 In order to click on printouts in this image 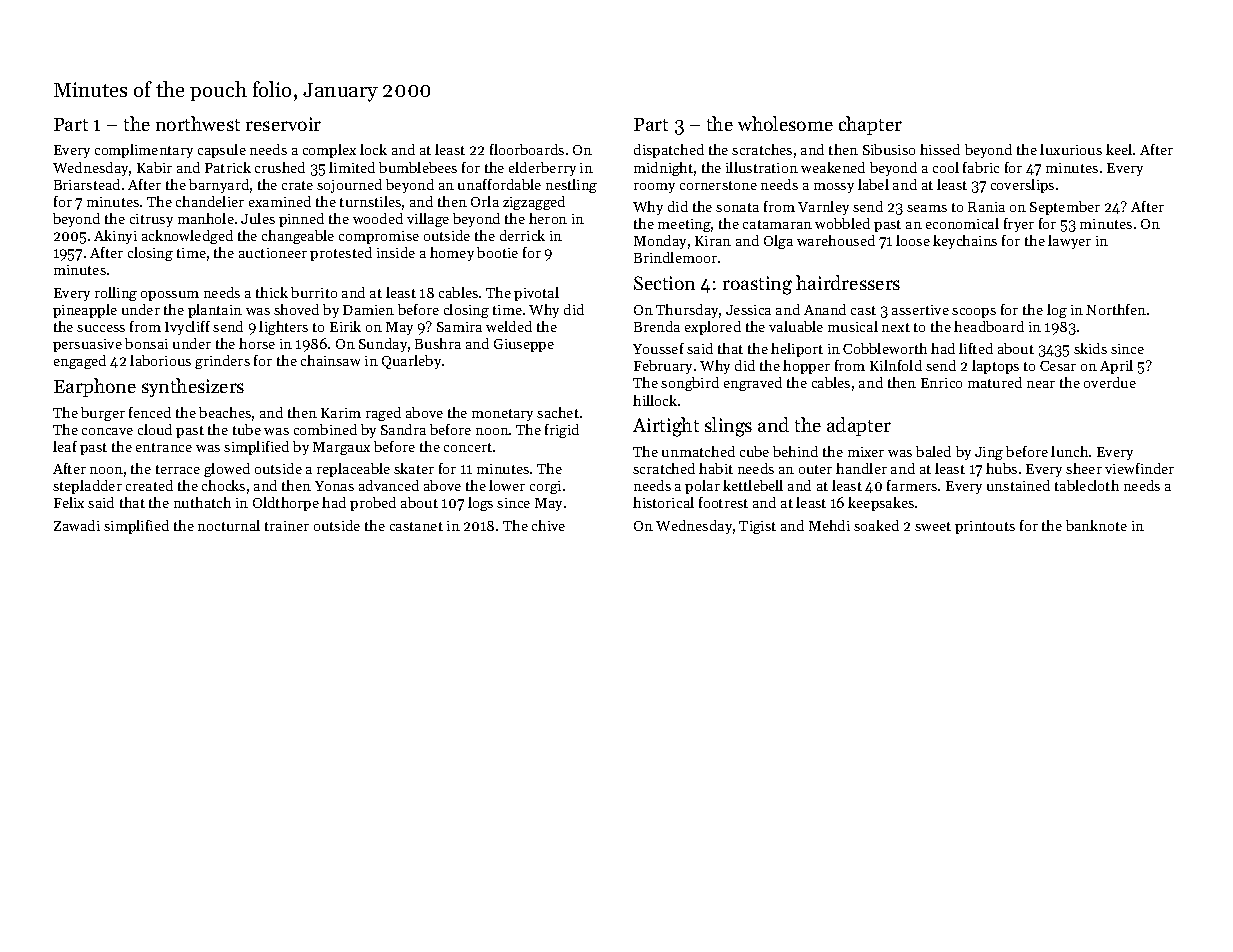, I will do `click(985, 527)`.
